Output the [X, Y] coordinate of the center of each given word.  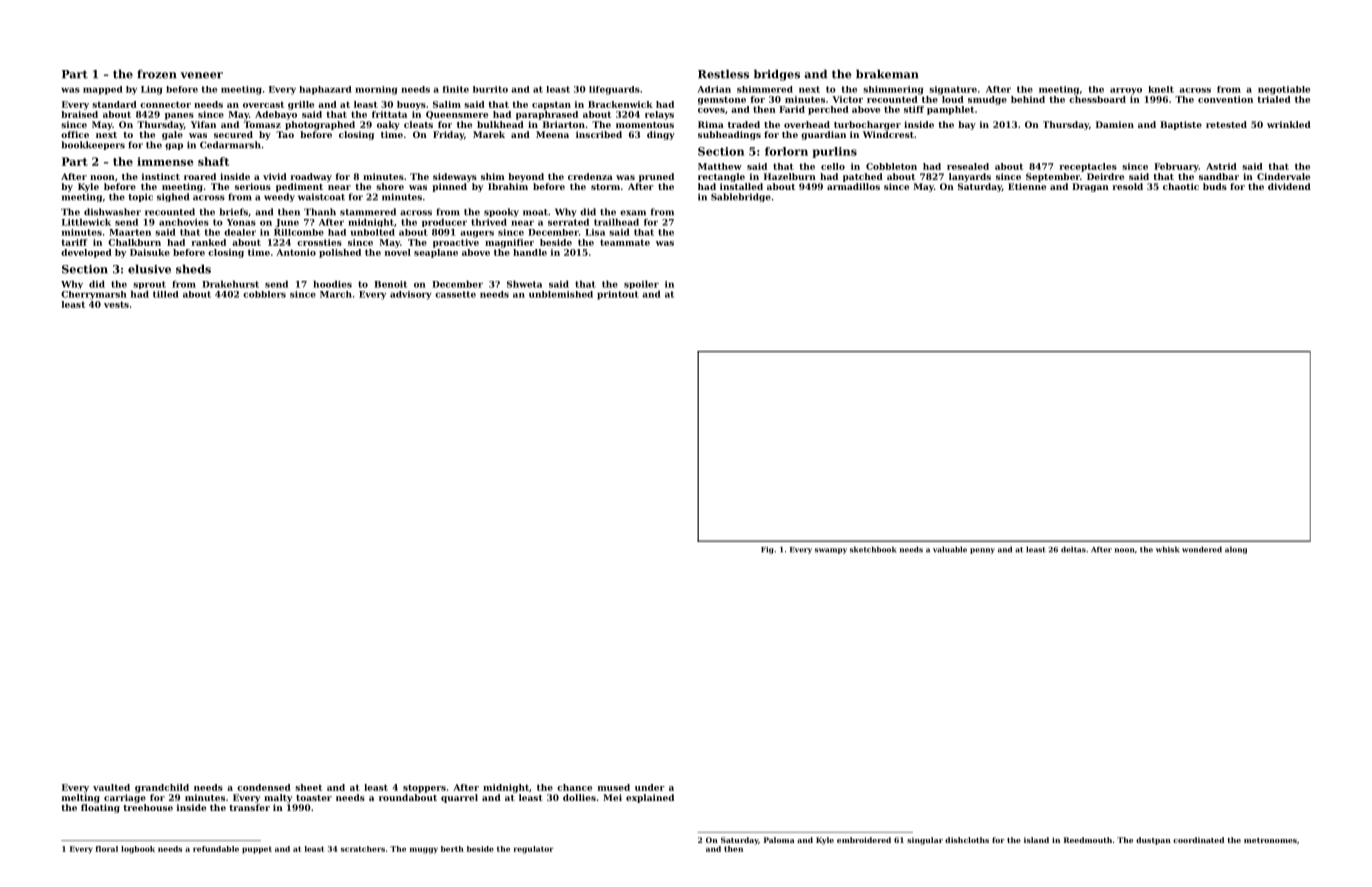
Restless [723, 74]
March [336, 294]
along [1236, 550]
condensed [264, 787]
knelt [1161, 89]
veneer [201, 75]
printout [618, 295]
